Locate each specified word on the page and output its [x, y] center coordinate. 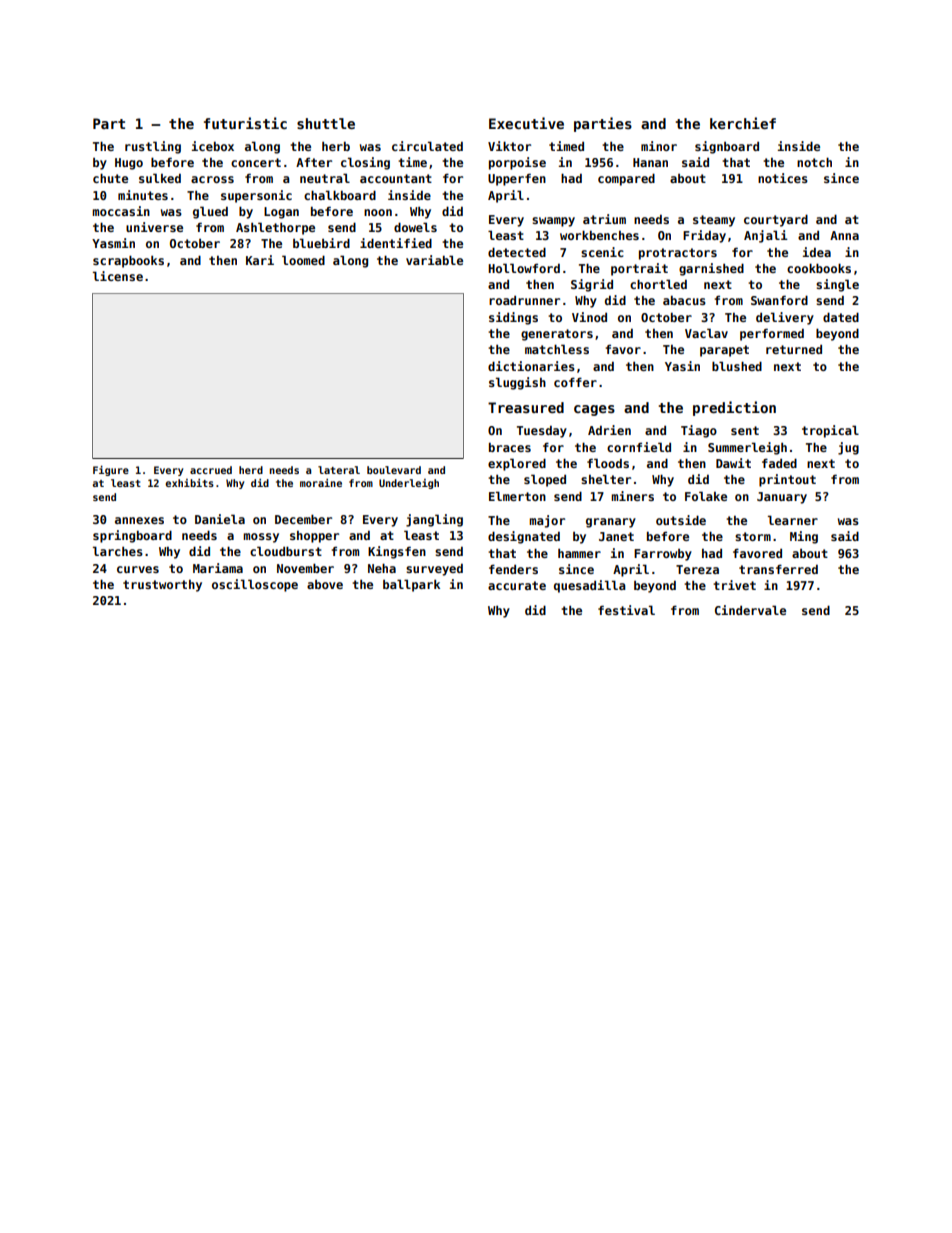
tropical [830, 431]
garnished [711, 269]
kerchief [743, 123]
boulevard [394, 470]
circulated [427, 146]
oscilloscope [255, 585]
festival [626, 610]
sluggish [517, 383]
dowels [415, 227]
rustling [153, 147]
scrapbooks [128, 261]
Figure [111, 471]
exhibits [189, 483]
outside [681, 520]
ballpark [411, 585]
